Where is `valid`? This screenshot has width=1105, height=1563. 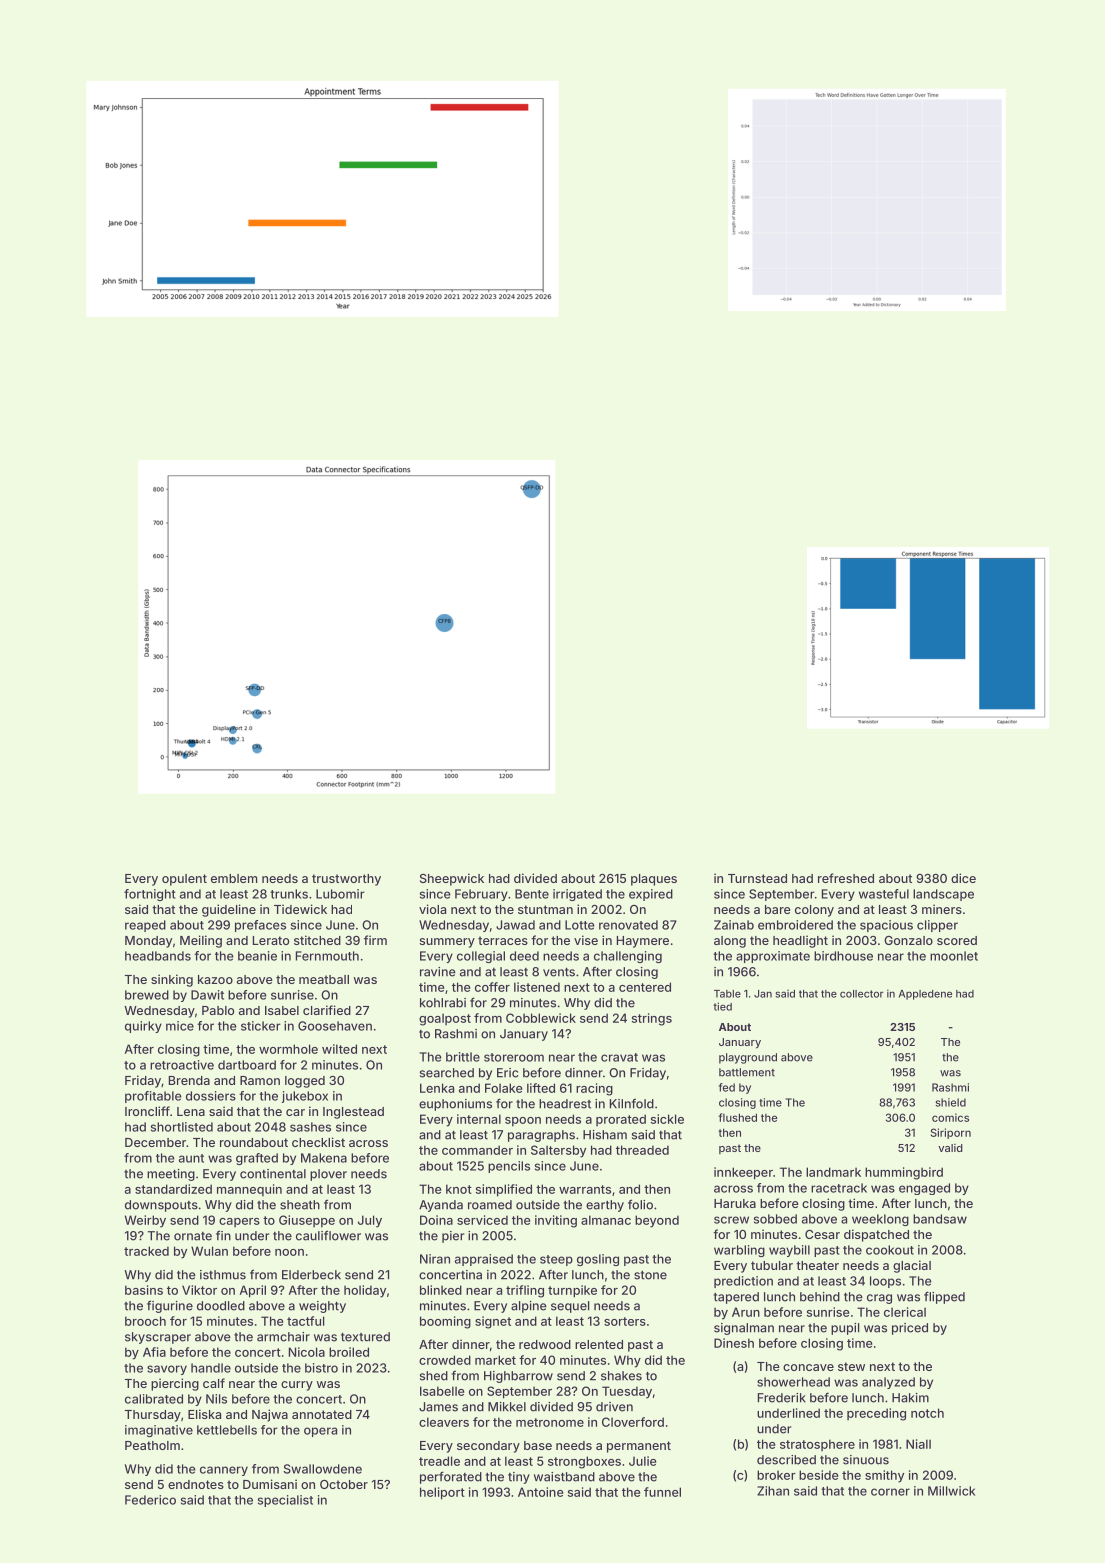 valid is located at coordinates (950, 1148).
